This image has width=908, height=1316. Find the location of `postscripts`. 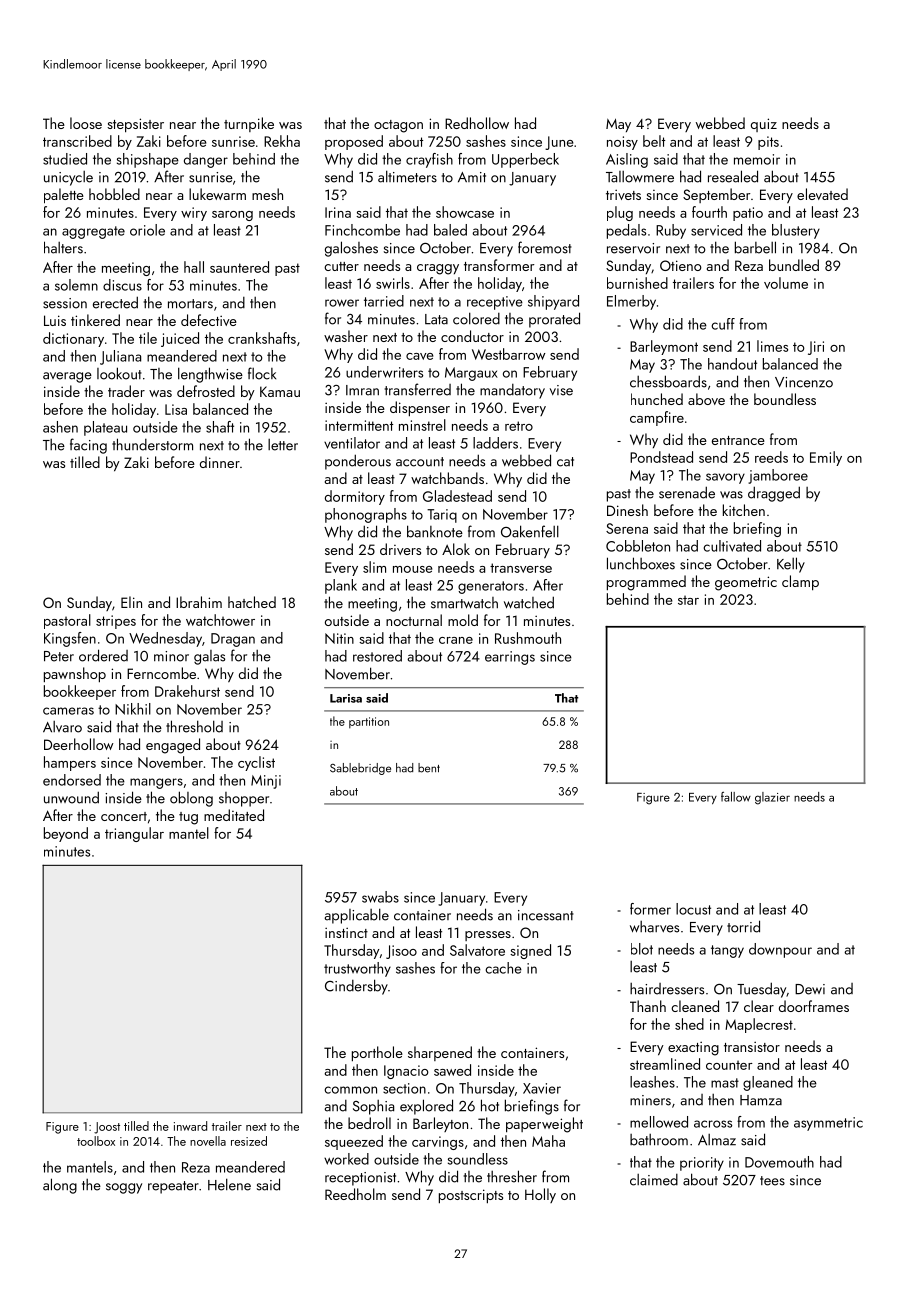

postscripts is located at coordinates (471, 1196).
